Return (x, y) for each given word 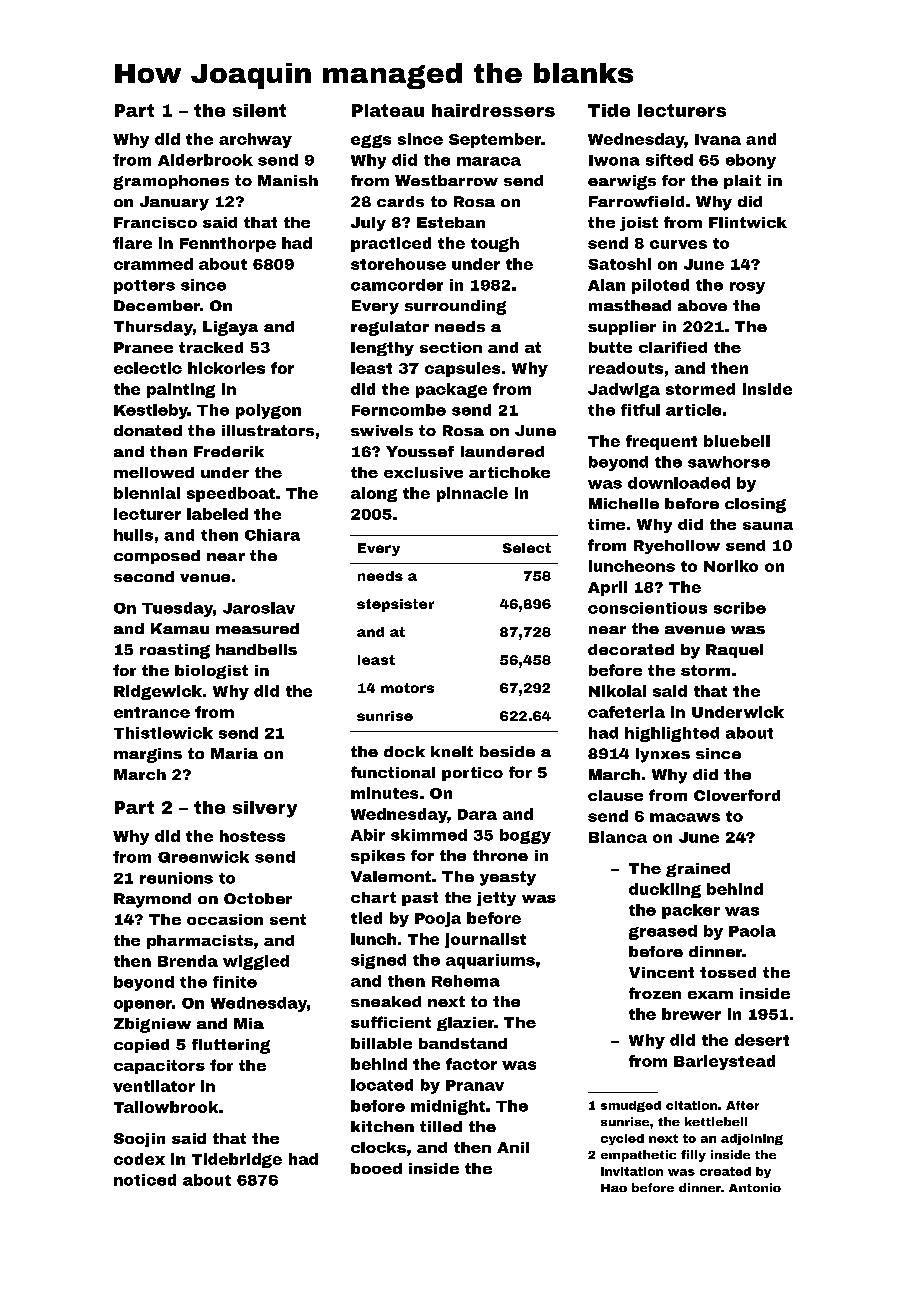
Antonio (755, 1187)
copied (141, 1046)
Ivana (718, 139)
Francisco (155, 222)
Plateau (388, 110)
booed (376, 1168)
